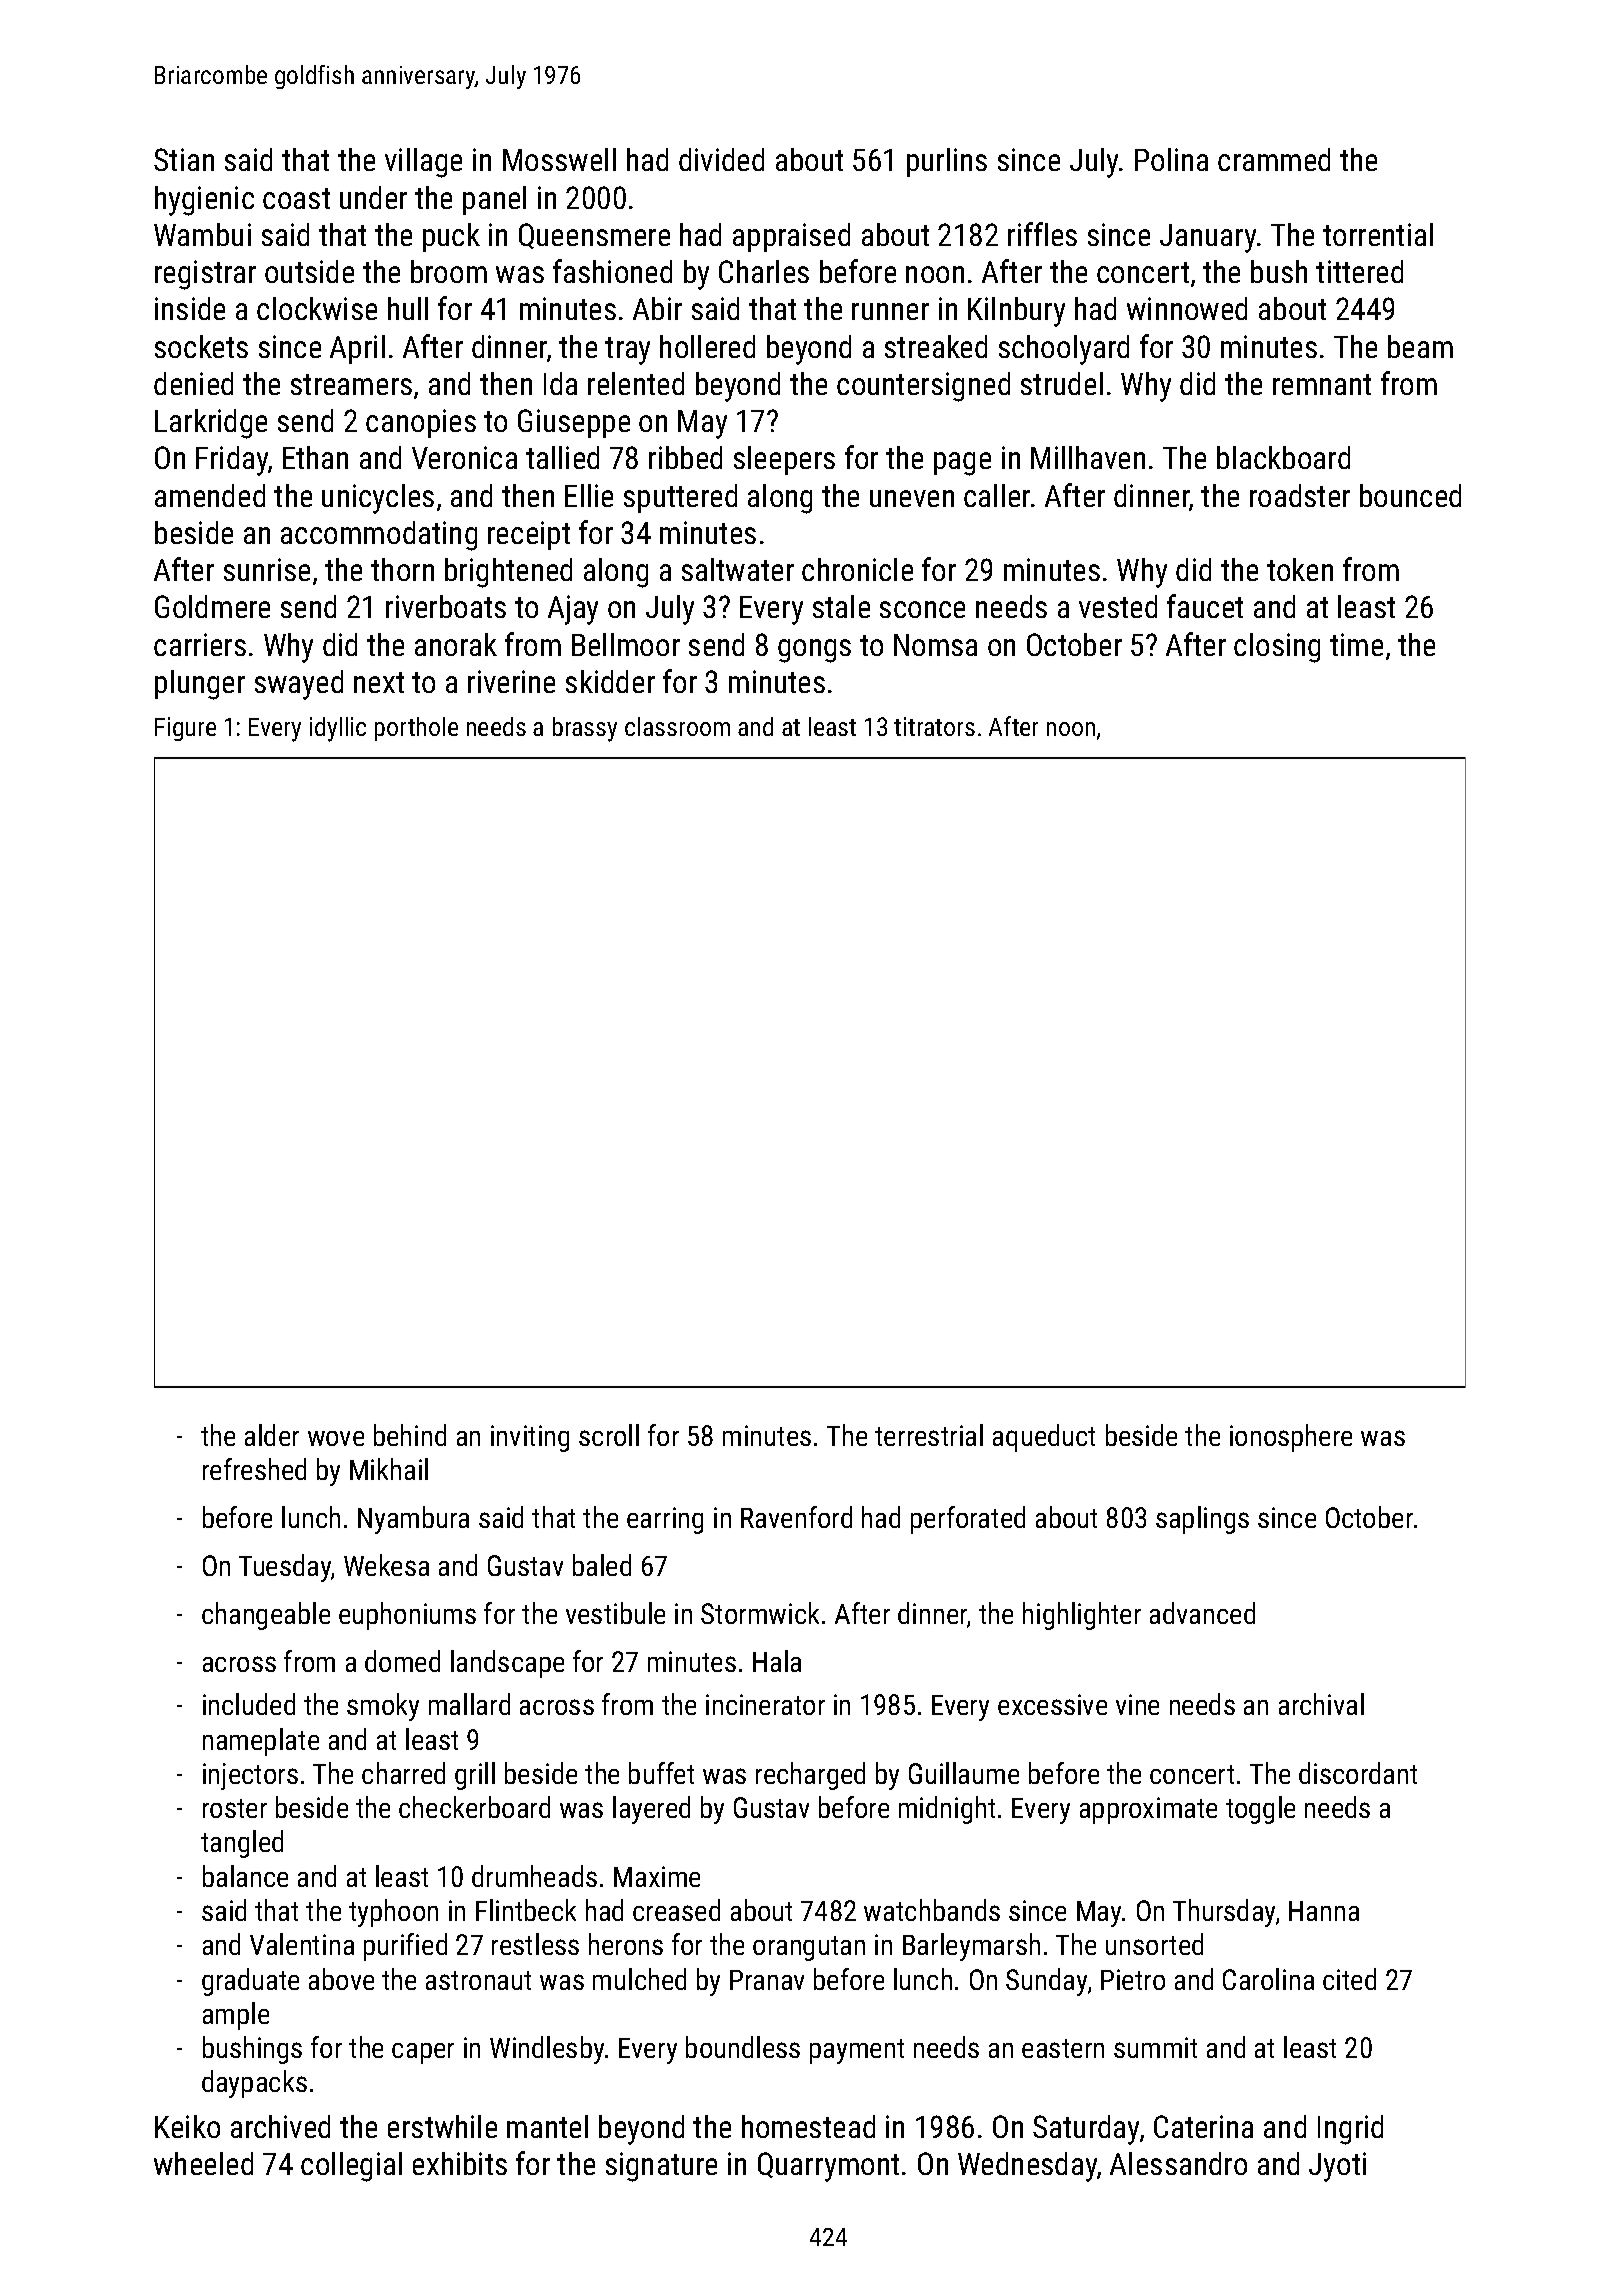 This screenshot has width=1620, height=2292. What do you see at coordinates (526, 1910) in the screenshot?
I see `Flintbeck` at bounding box center [526, 1910].
